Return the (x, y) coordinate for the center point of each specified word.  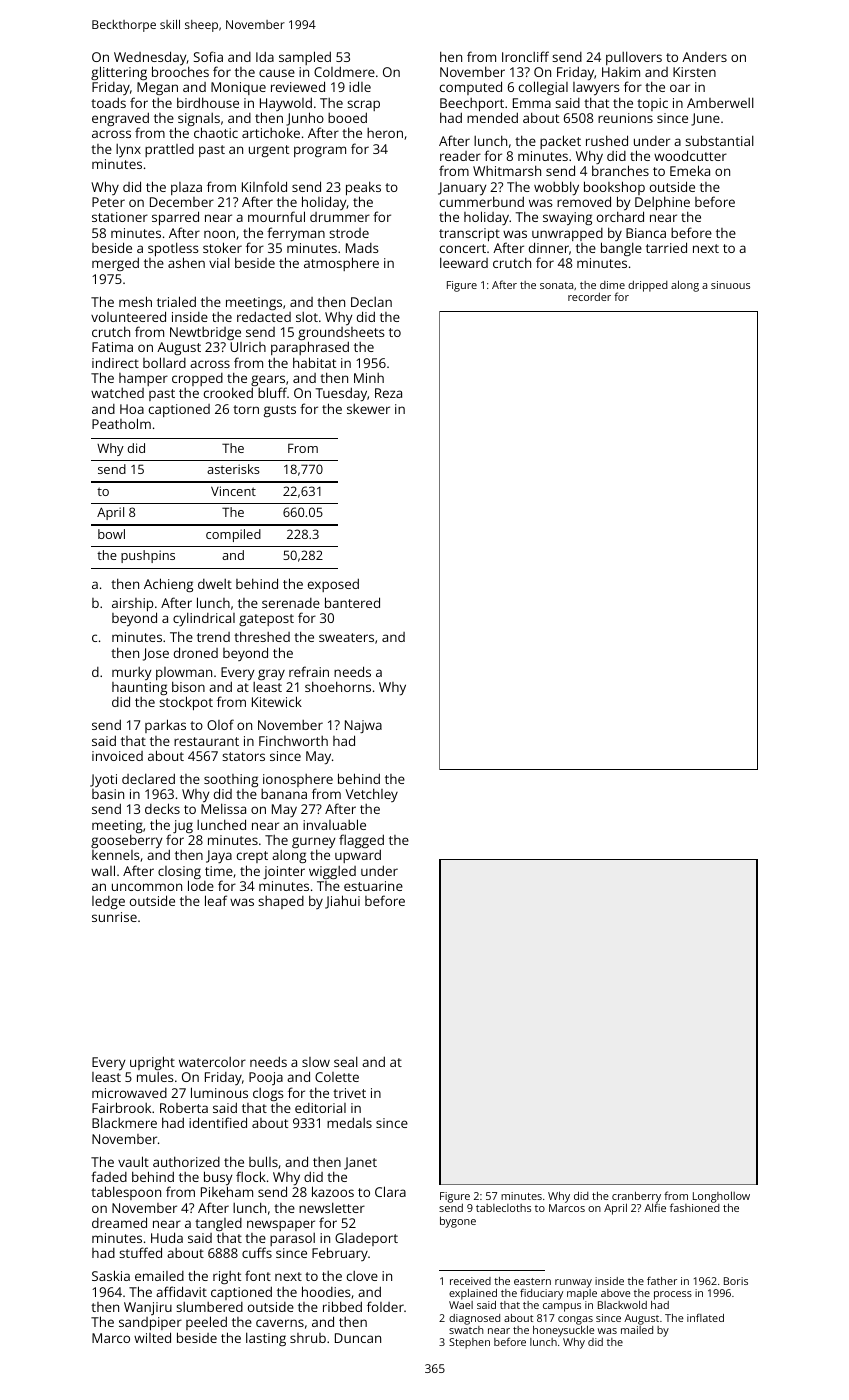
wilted (152, 1337)
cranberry (636, 1197)
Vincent (233, 491)
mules (155, 1077)
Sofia (208, 56)
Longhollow (721, 1197)
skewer (368, 409)
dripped (648, 286)
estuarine (373, 886)
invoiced (117, 756)
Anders (704, 57)
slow (316, 1062)
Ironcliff (525, 56)
